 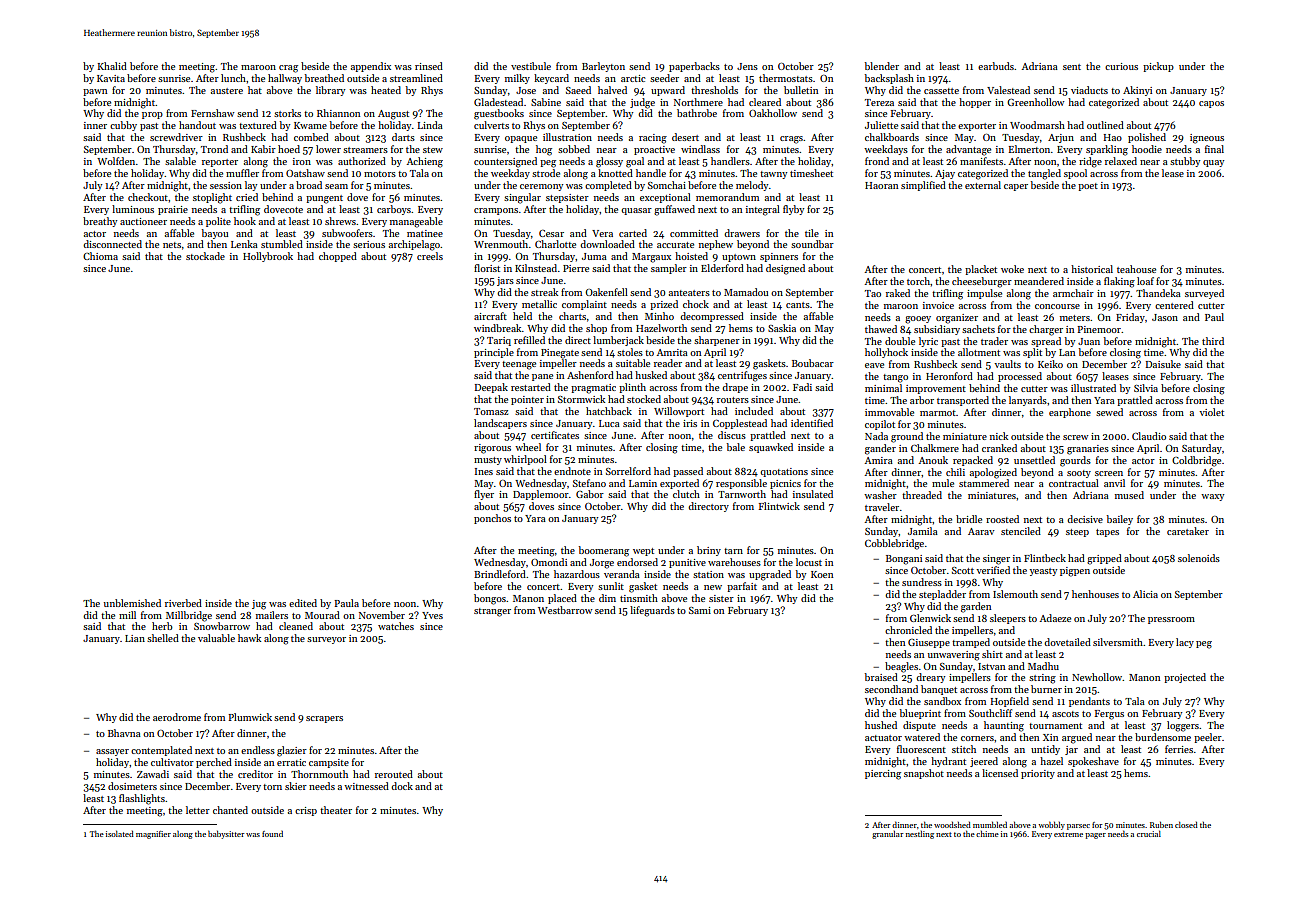 What do you see at coordinates (112, 66) in the image?
I see `Khalid` at bounding box center [112, 66].
